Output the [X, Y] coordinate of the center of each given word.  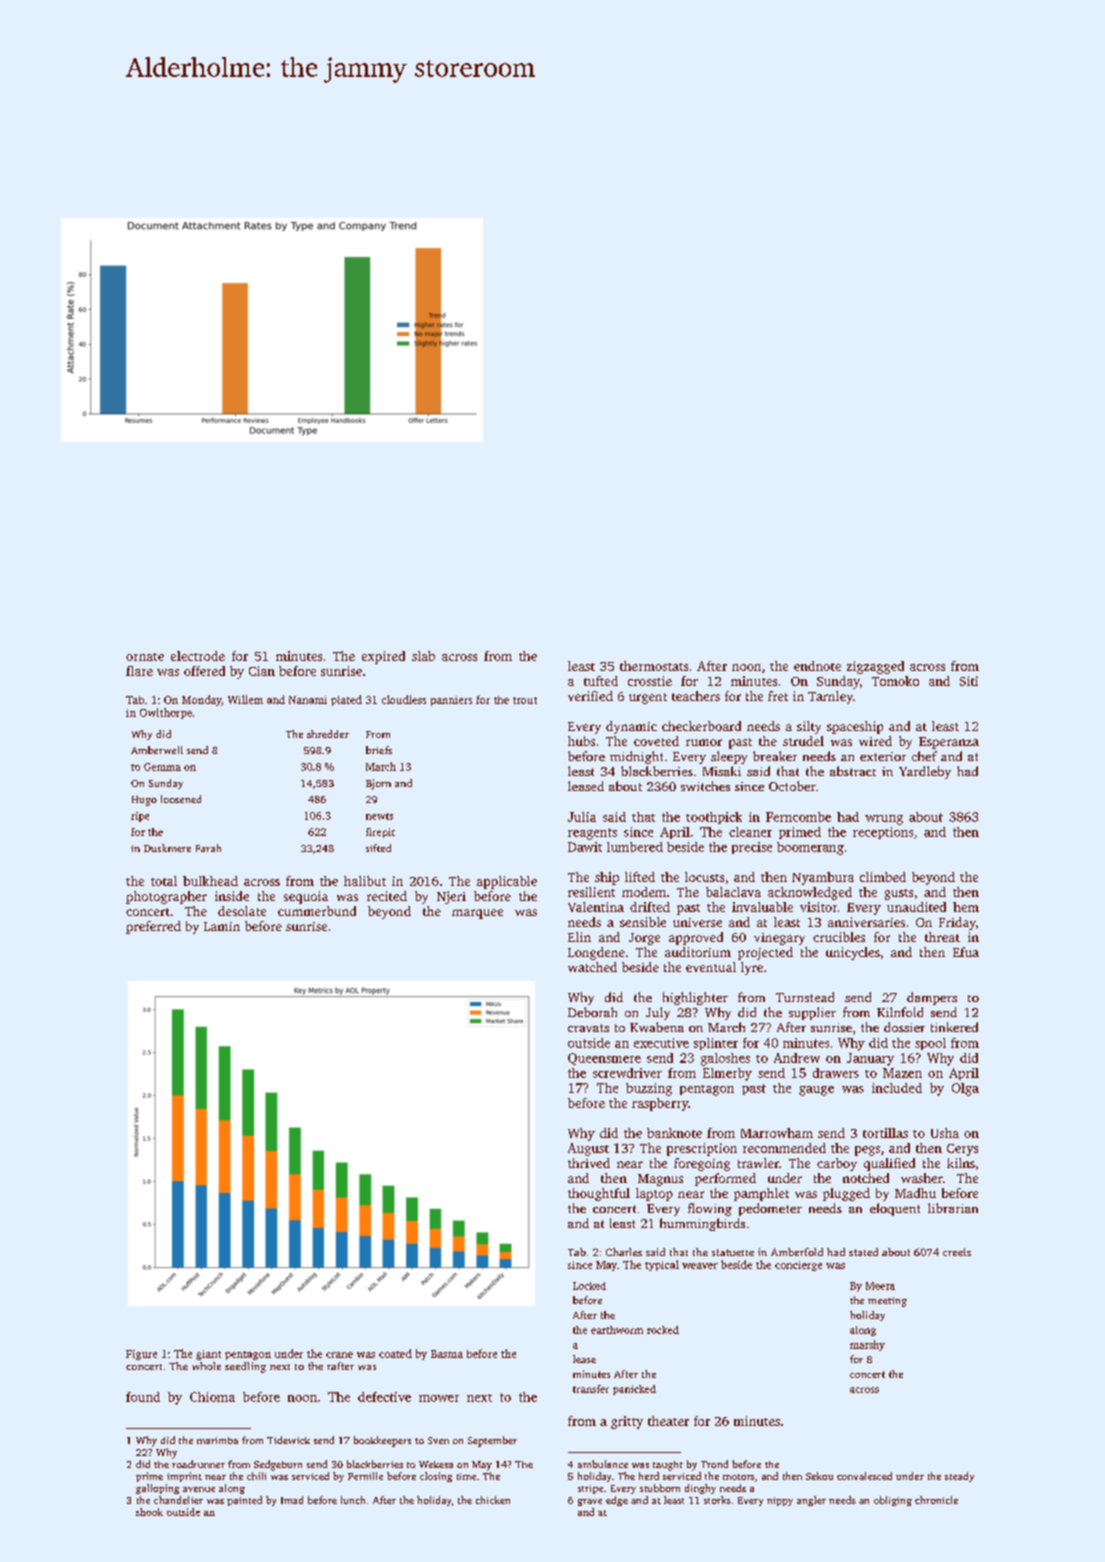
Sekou [819, 1476]
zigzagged [875, 667]
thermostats [654, 666]
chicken [493, 1500]
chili [256, 1476]
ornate [145, 657]
